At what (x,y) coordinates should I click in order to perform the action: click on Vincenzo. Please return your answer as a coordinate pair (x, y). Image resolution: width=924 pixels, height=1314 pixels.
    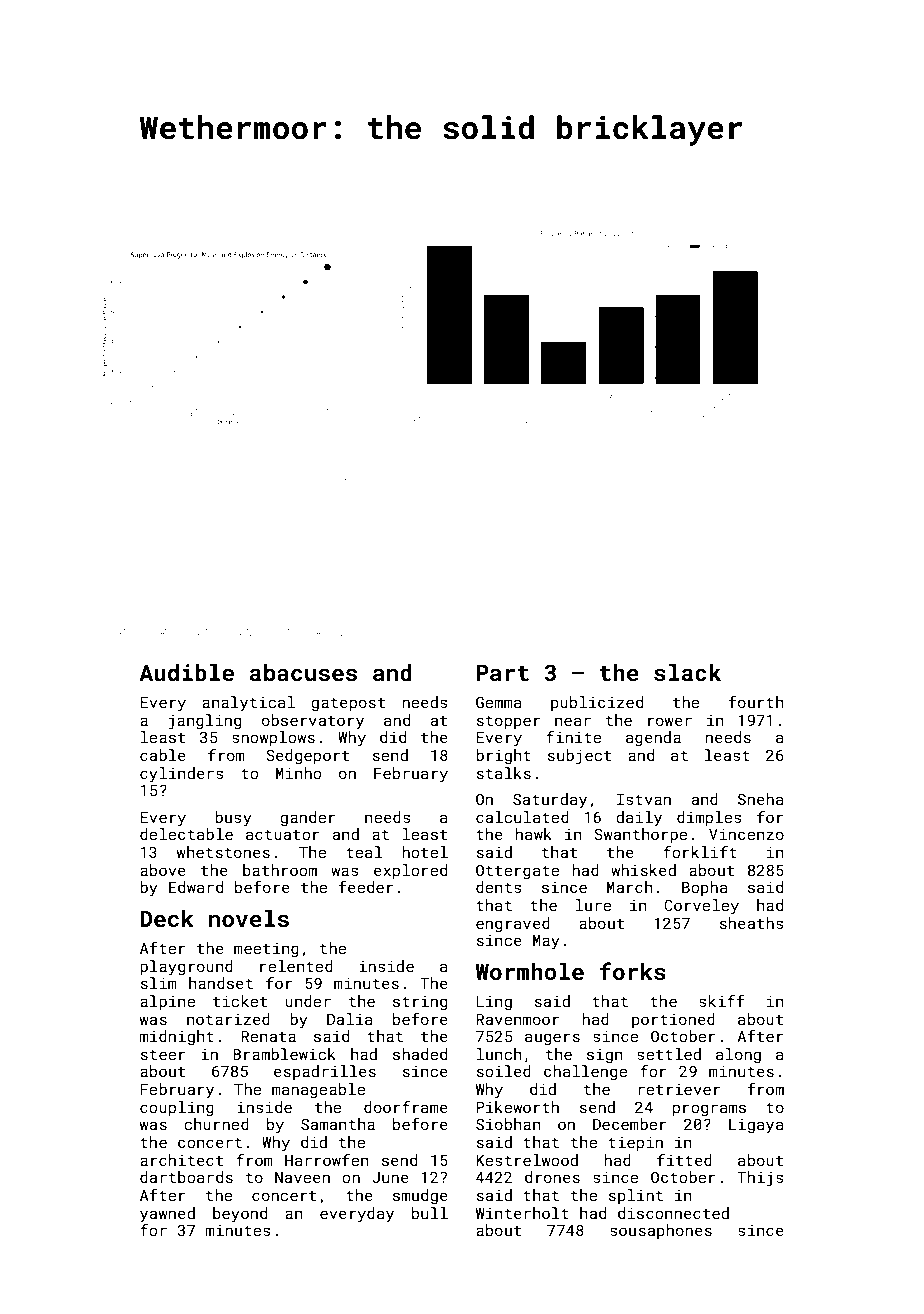
    Looking at the image, I should click on (746, 834).
